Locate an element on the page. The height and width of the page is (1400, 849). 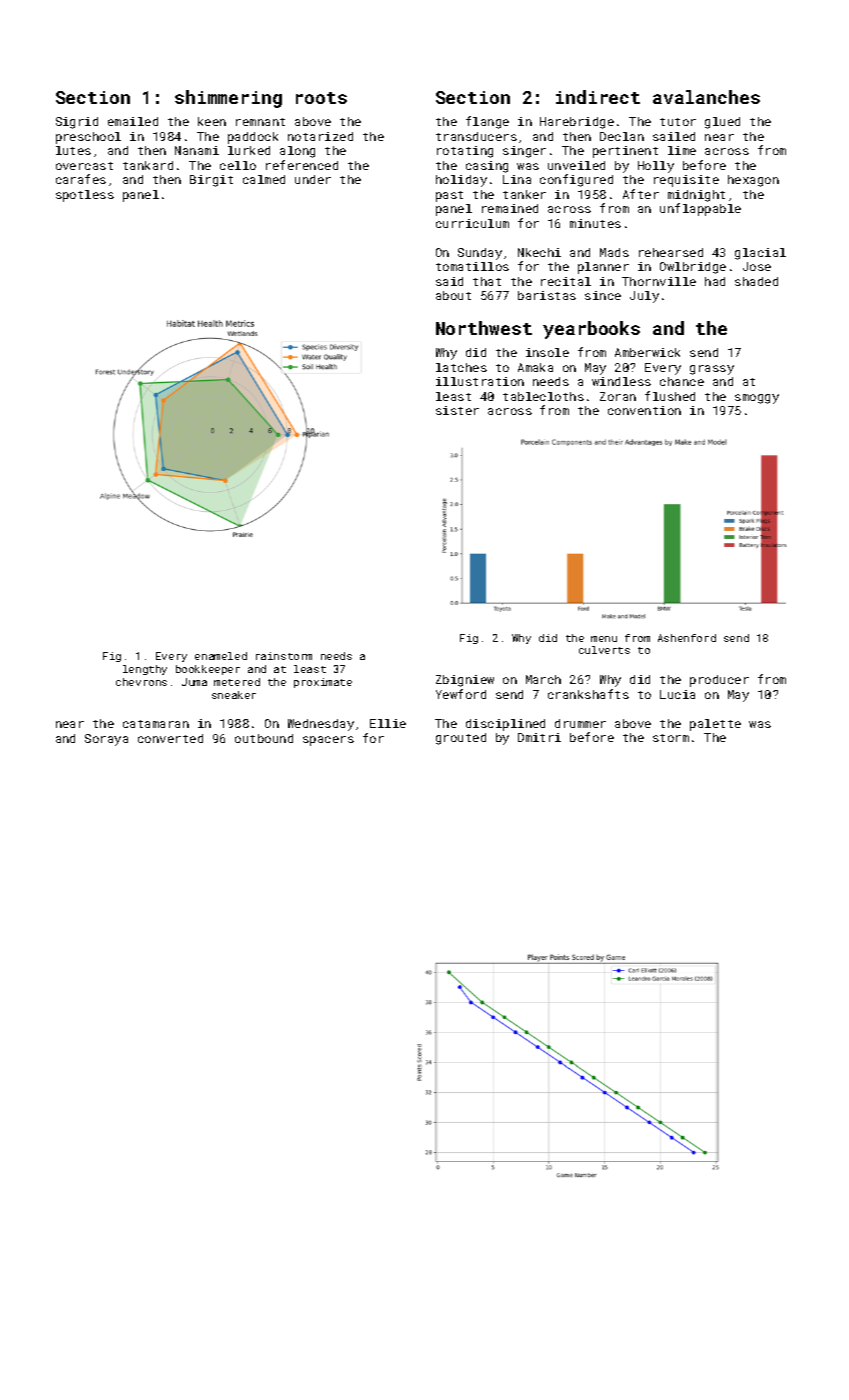
paddock is located at coordinates (253, 138).
